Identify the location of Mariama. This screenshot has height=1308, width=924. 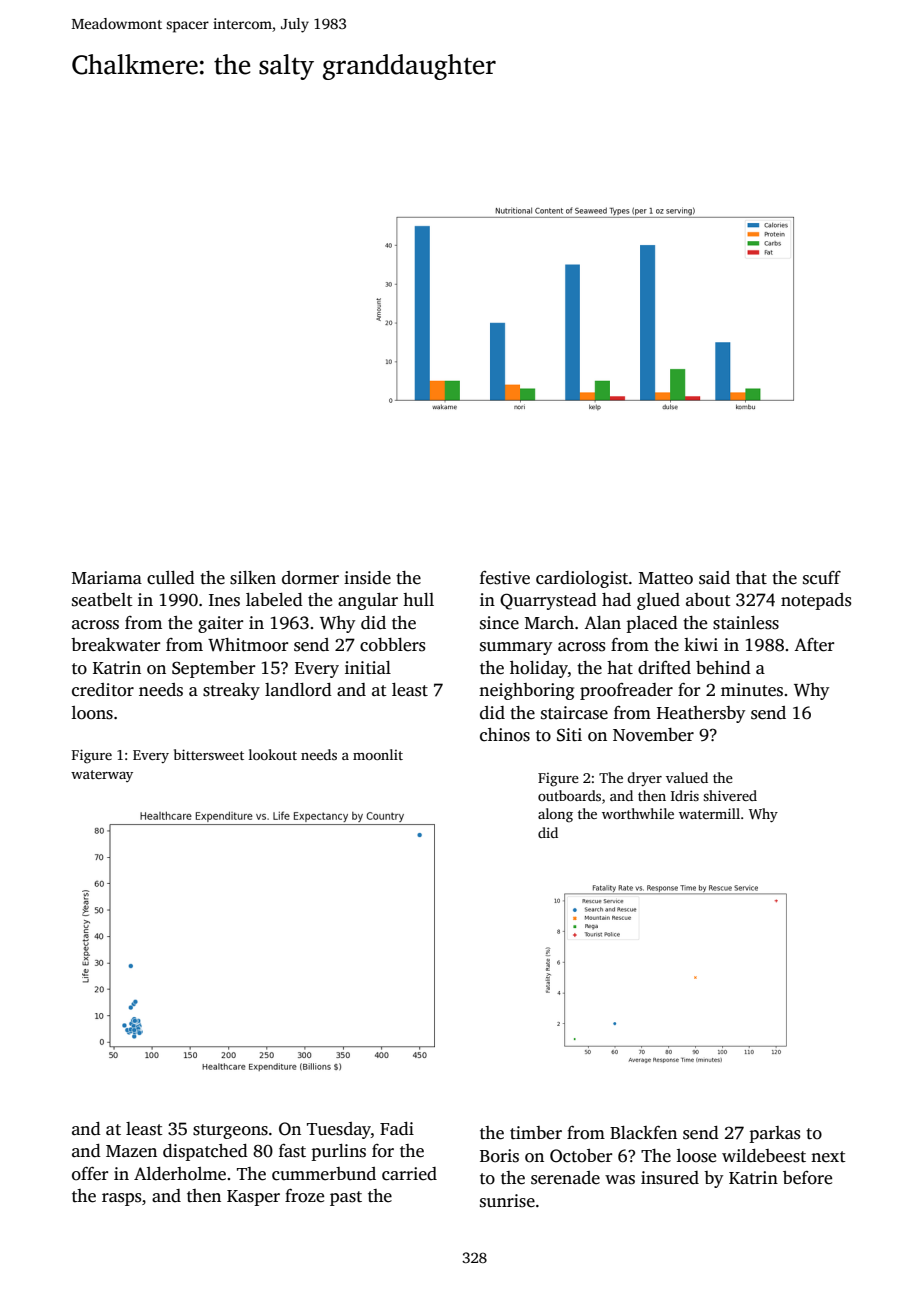
(107, 577).
